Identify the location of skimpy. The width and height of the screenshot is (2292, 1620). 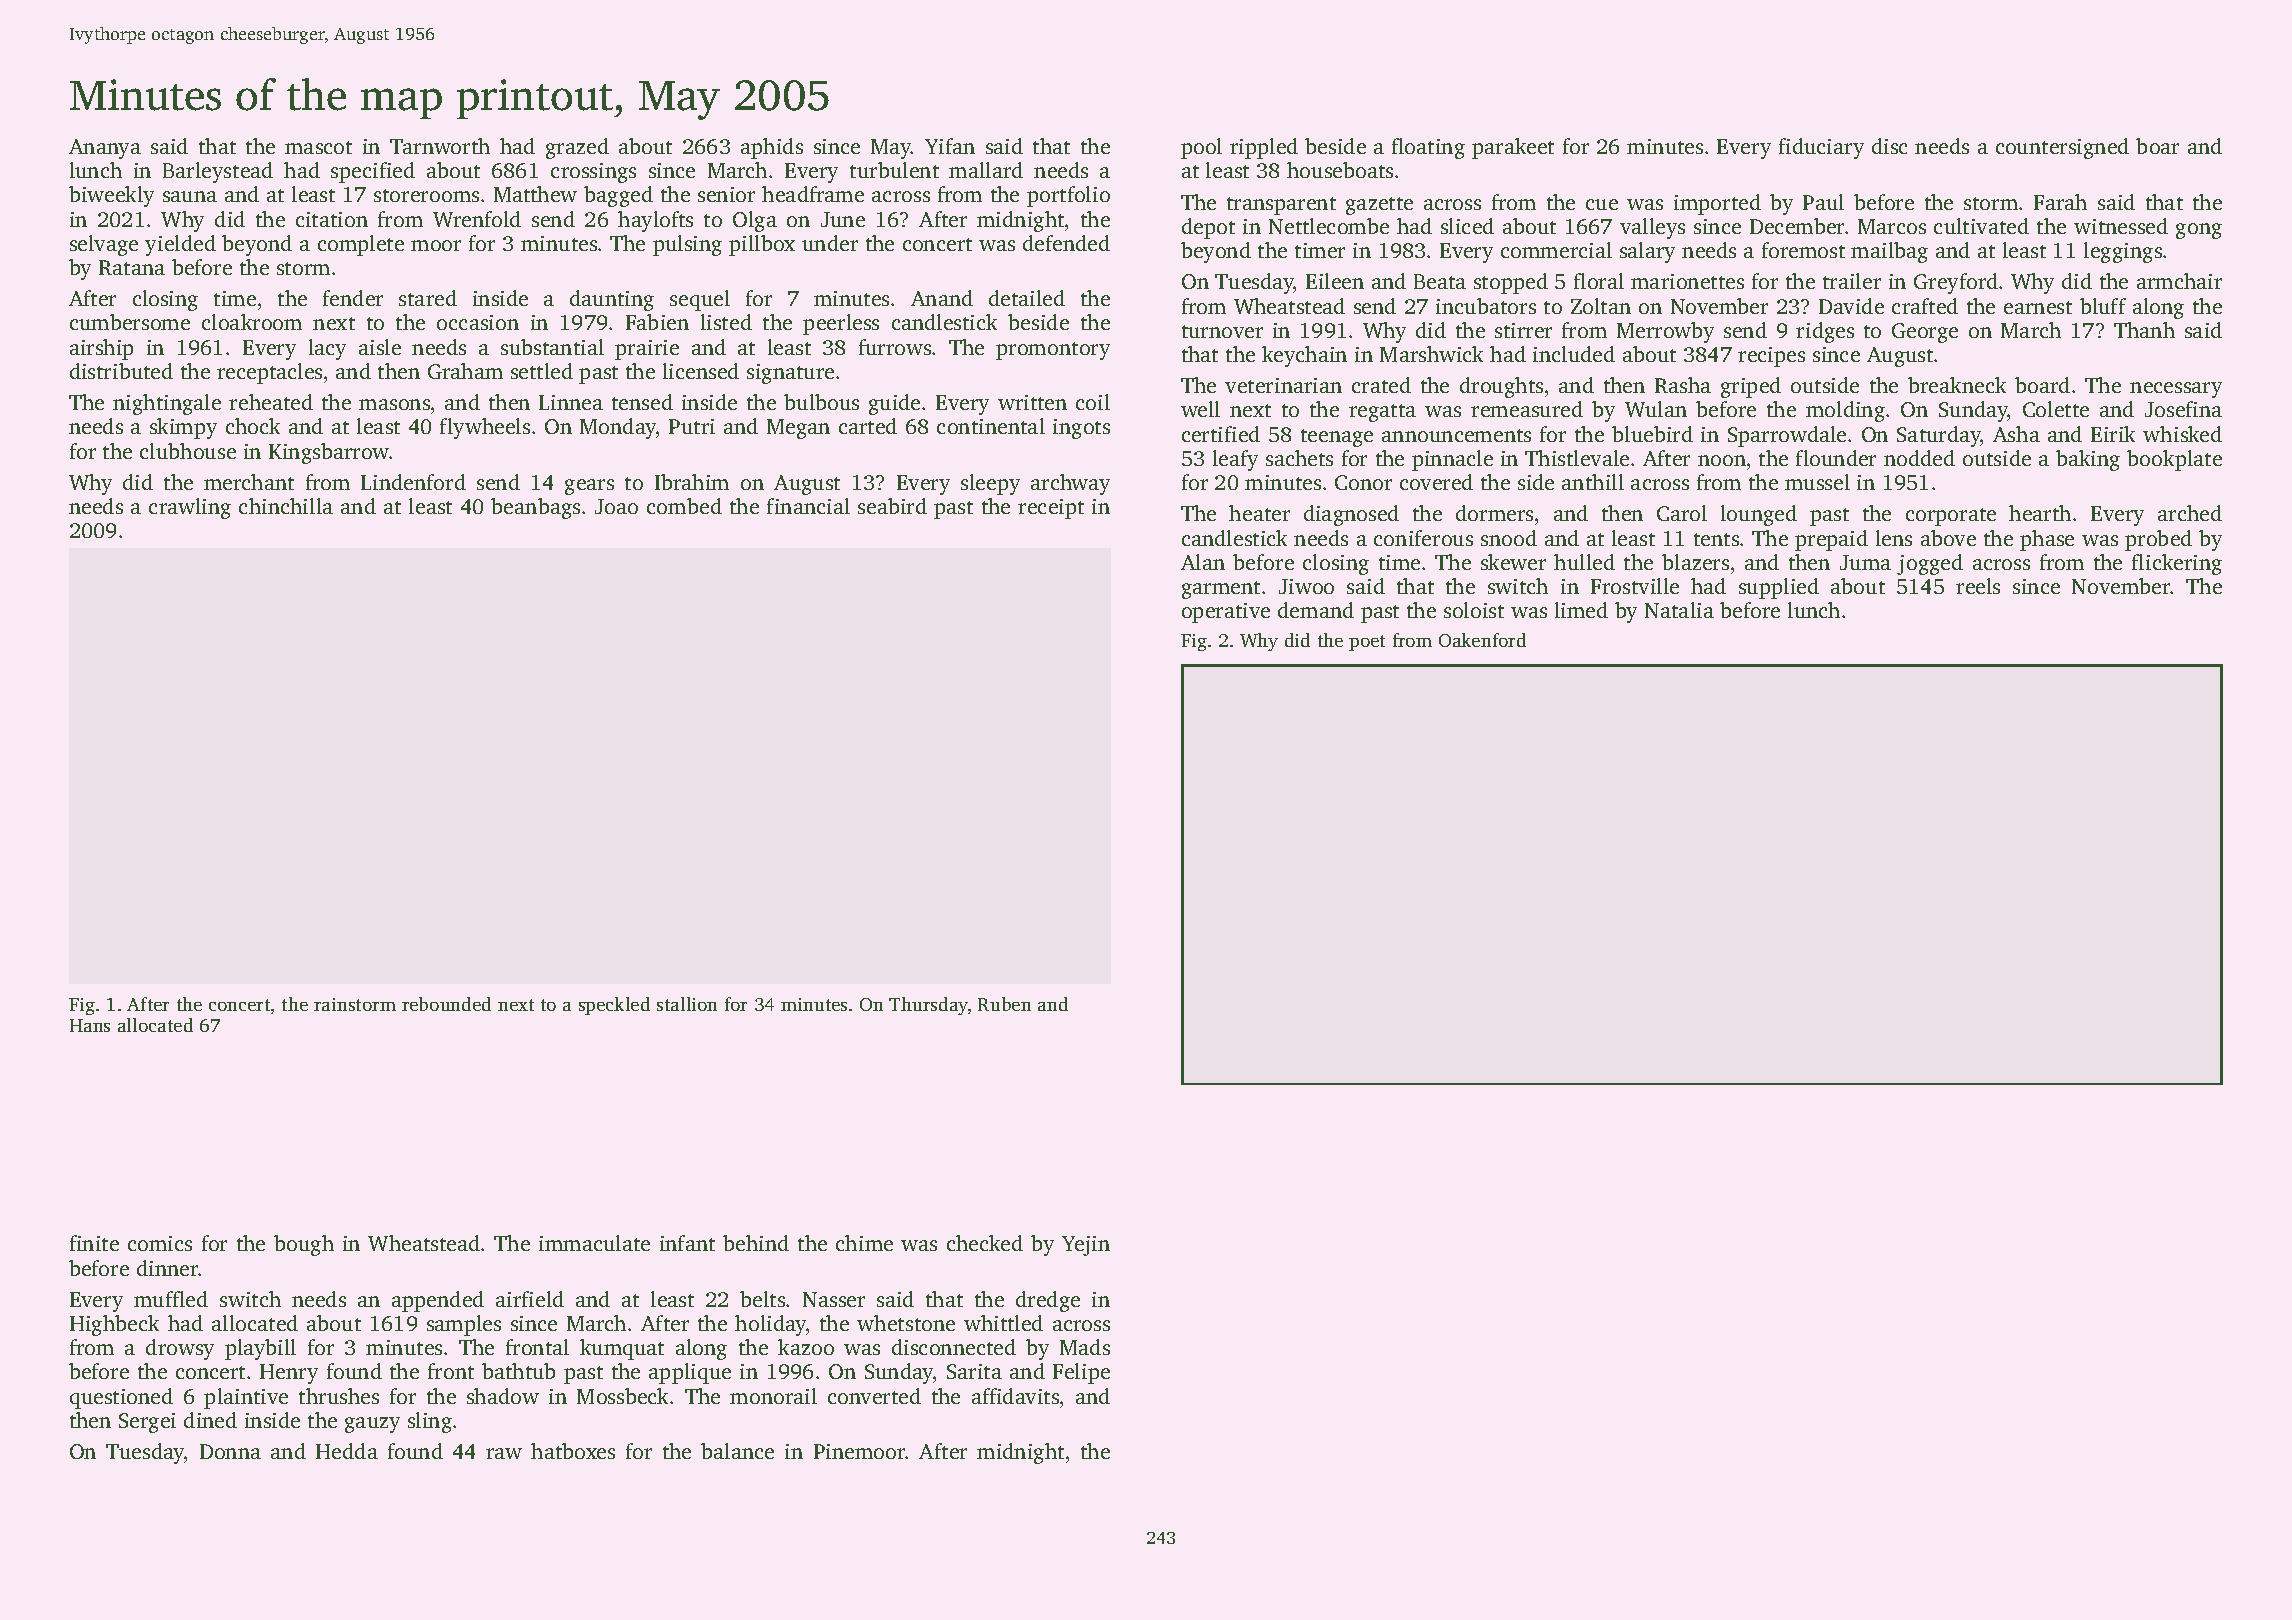
(183, 428).
